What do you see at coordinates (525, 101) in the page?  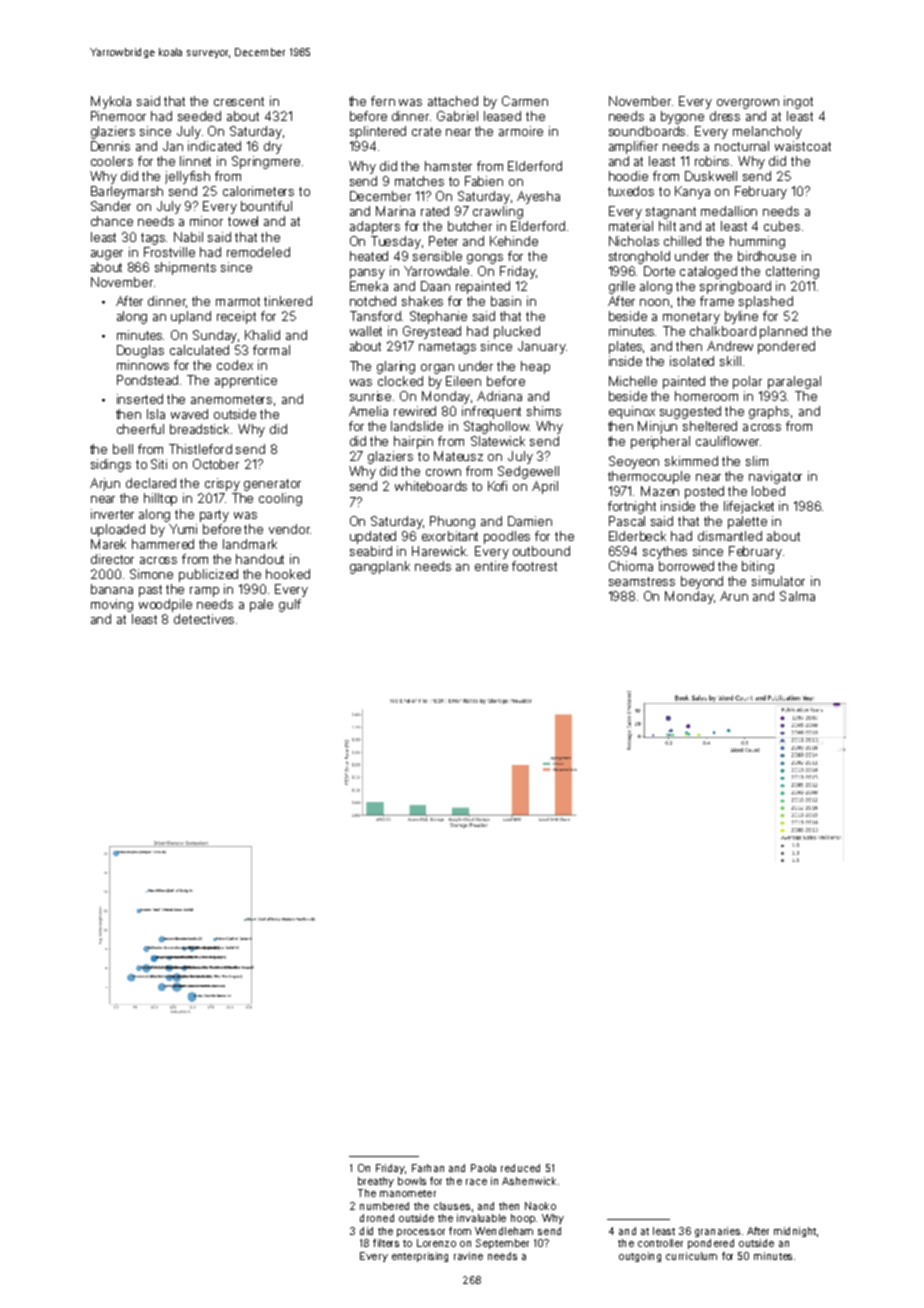 I see `Carmen` at bounding box center [525, 101].
